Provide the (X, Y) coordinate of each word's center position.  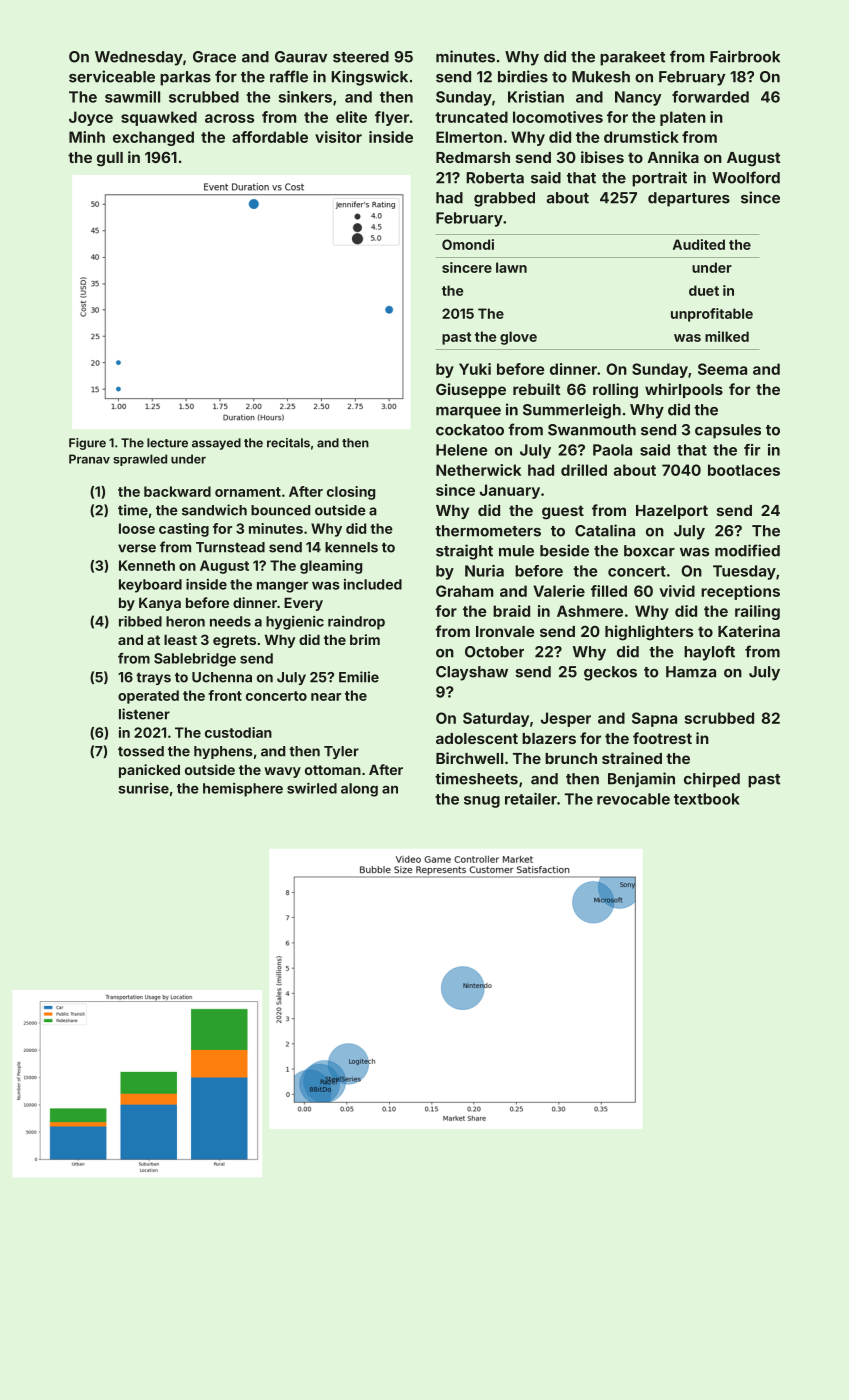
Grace (214, 57)
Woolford (746, 177)
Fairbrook (745, 56)
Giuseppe (471, 390)
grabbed (504, 199)
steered (361, 57)
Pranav (89, 459)
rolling (615, 391)
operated (148, 697)
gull (110, 159)
